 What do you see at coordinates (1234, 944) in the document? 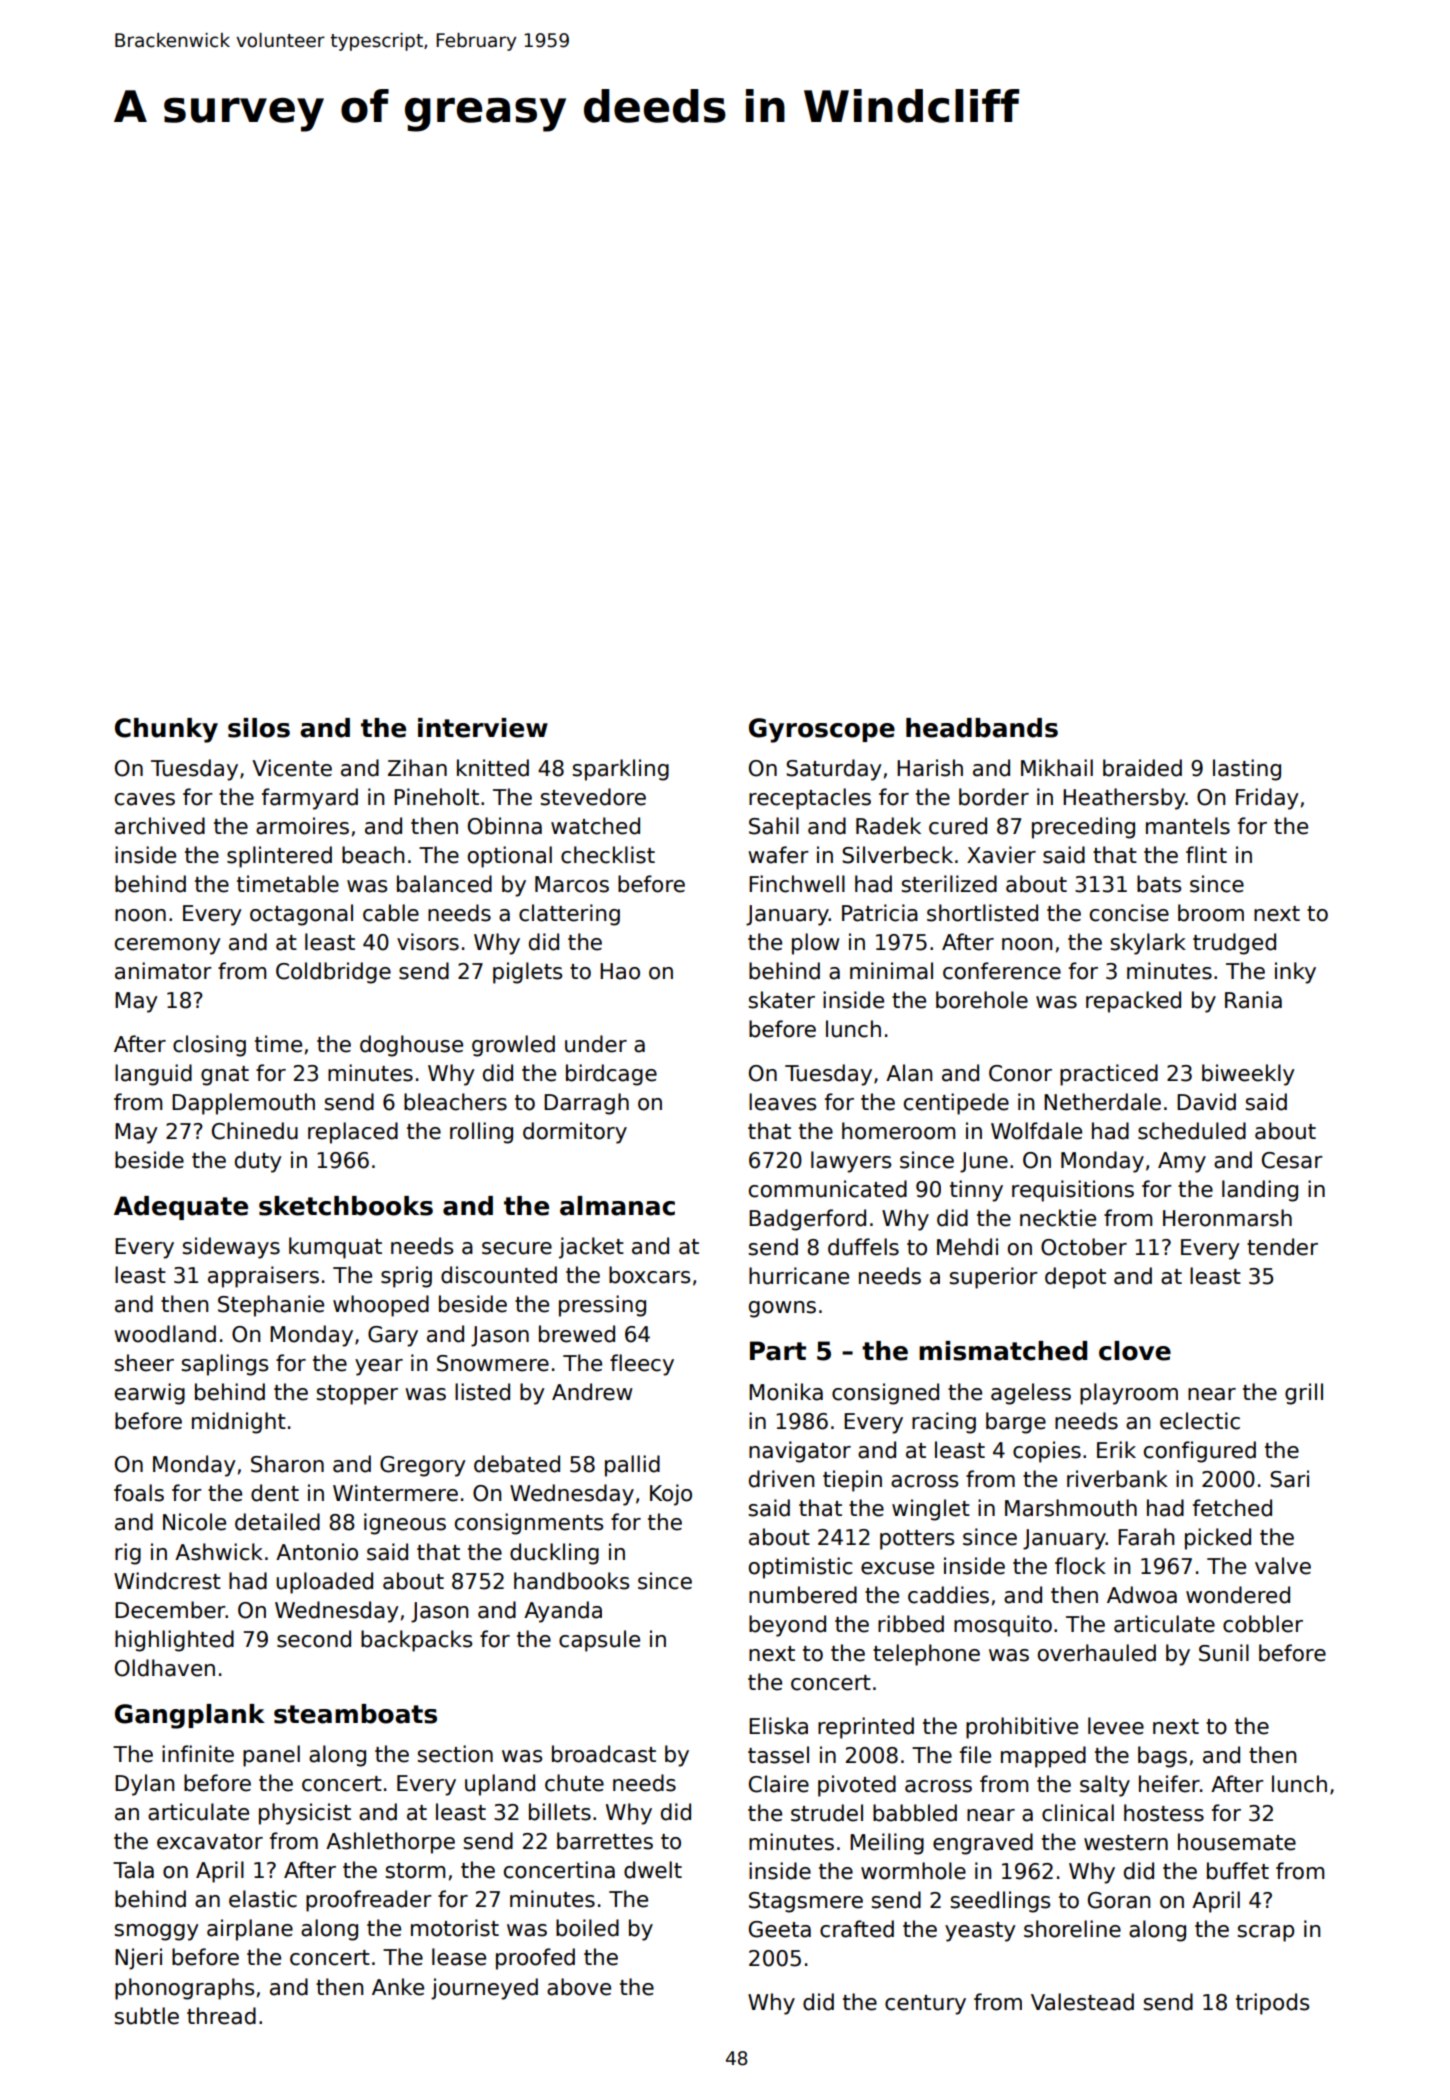
I see `trudged` at bounding box center [1234, 944].
